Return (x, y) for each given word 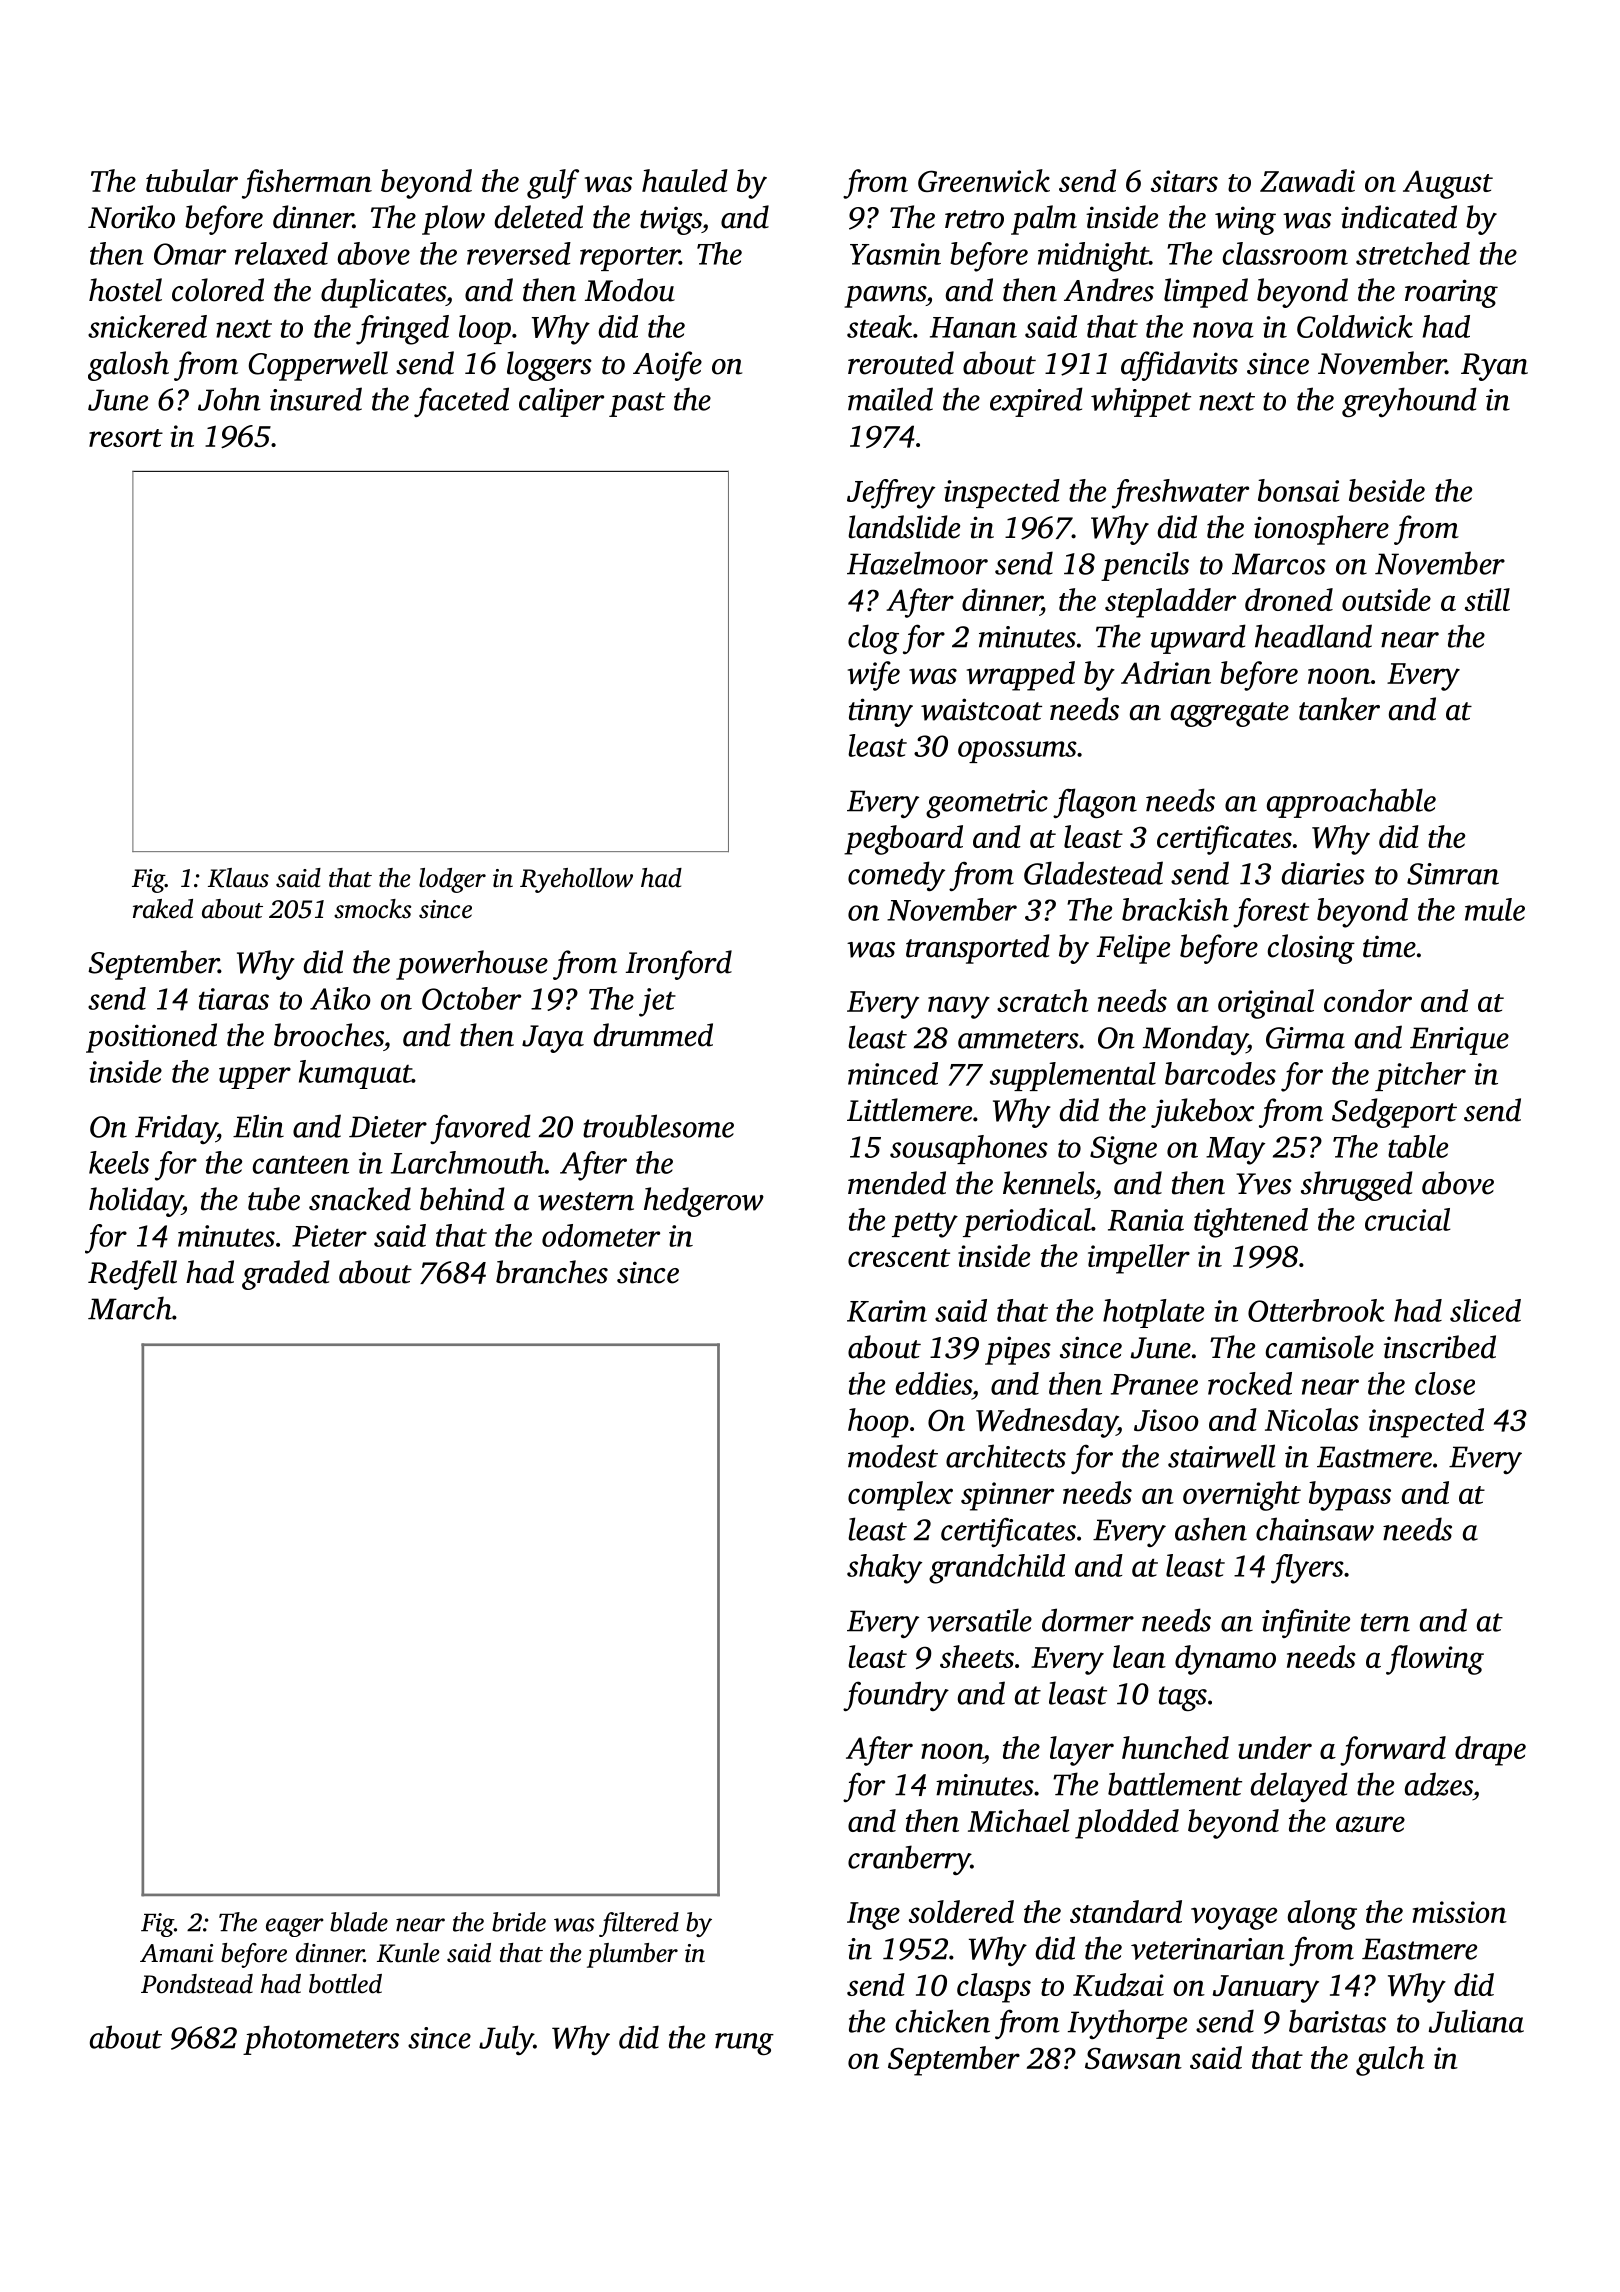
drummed (653, 1035)
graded (286, 1275)
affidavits (1179, 366)
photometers (321, 2040)
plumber (632, 1955)
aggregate (1230, 714)
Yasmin (895, 254)
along (1322, 1915)
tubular (192, 180)
